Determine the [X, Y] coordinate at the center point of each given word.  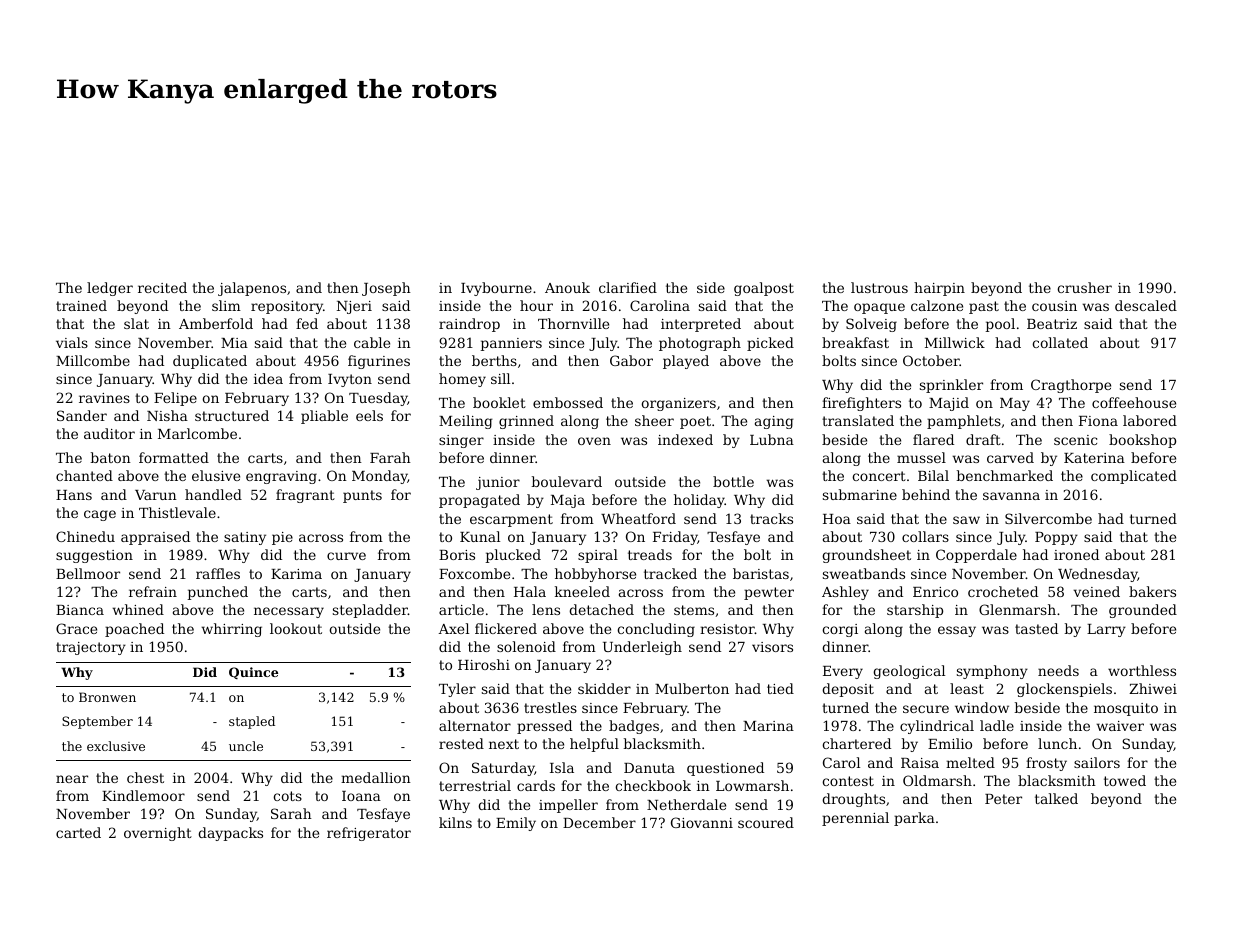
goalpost [764, 289]
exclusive [116, 746]
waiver [1120, 726]
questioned [725, 769]
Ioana [361, 796]
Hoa [837, 519]
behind [926, 494]
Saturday [503, 769]
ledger [110, 289]
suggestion [94, 556]
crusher [1084, 287]
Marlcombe [197, 433]
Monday [380, 477]
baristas [761, 573]
